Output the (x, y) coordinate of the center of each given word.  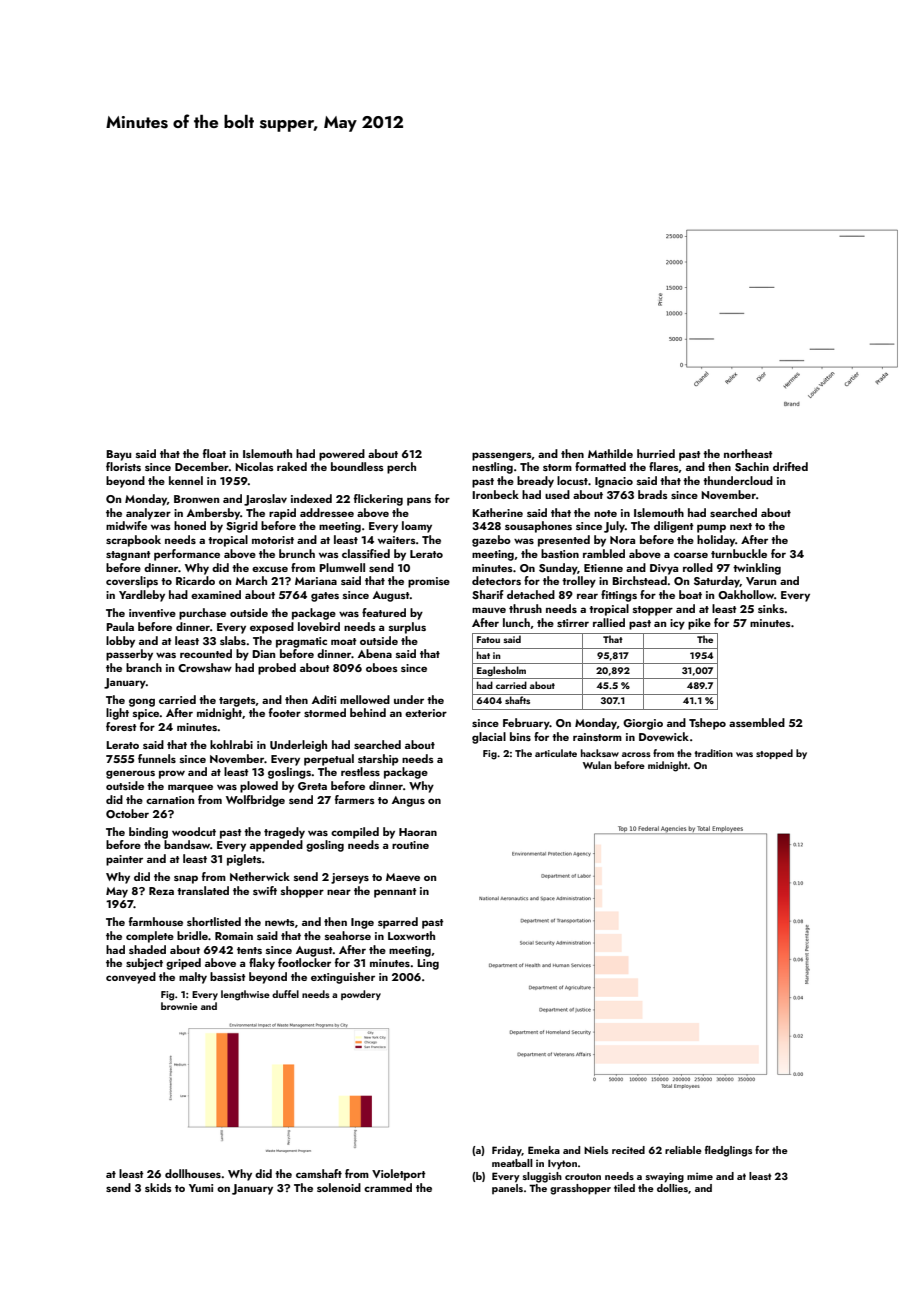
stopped (774, 754)
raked (292, 466)
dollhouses (193, 1173)
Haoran (418, 832)
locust (572, 480)
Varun (761, 581)
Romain (234, 936)
